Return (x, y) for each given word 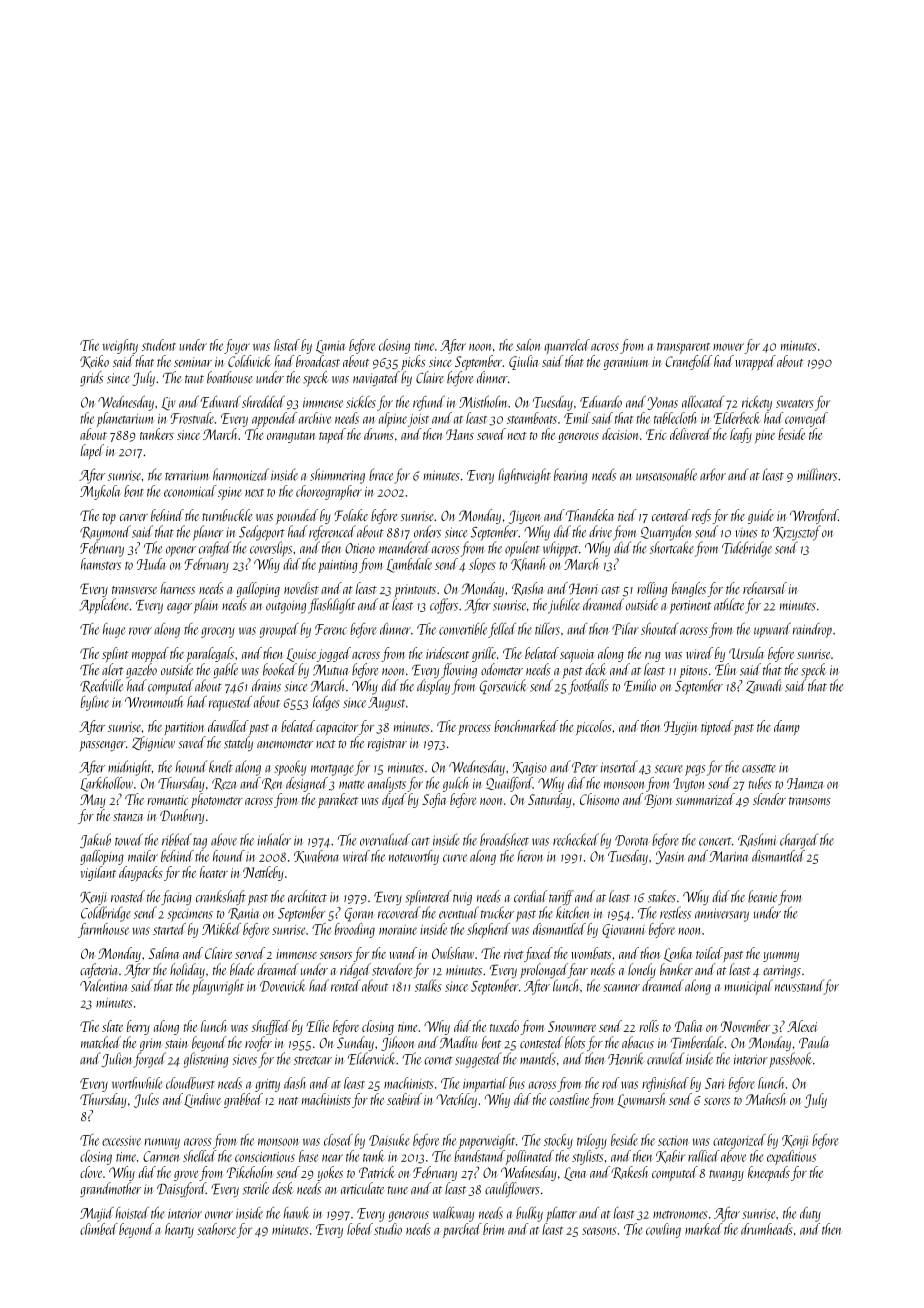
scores (717, 1101)
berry (138, 1027)
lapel (92, 452)
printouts (415, 591)
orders (427, 531)
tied (627, 515)
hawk (295, 1213)
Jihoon (397, 1043)
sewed (491, 434)
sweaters (794, 404)
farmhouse (103, 930)
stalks (428, 985)
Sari (715, 1083)
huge (114, 630)
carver (134, 517)
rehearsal (765, 588)
